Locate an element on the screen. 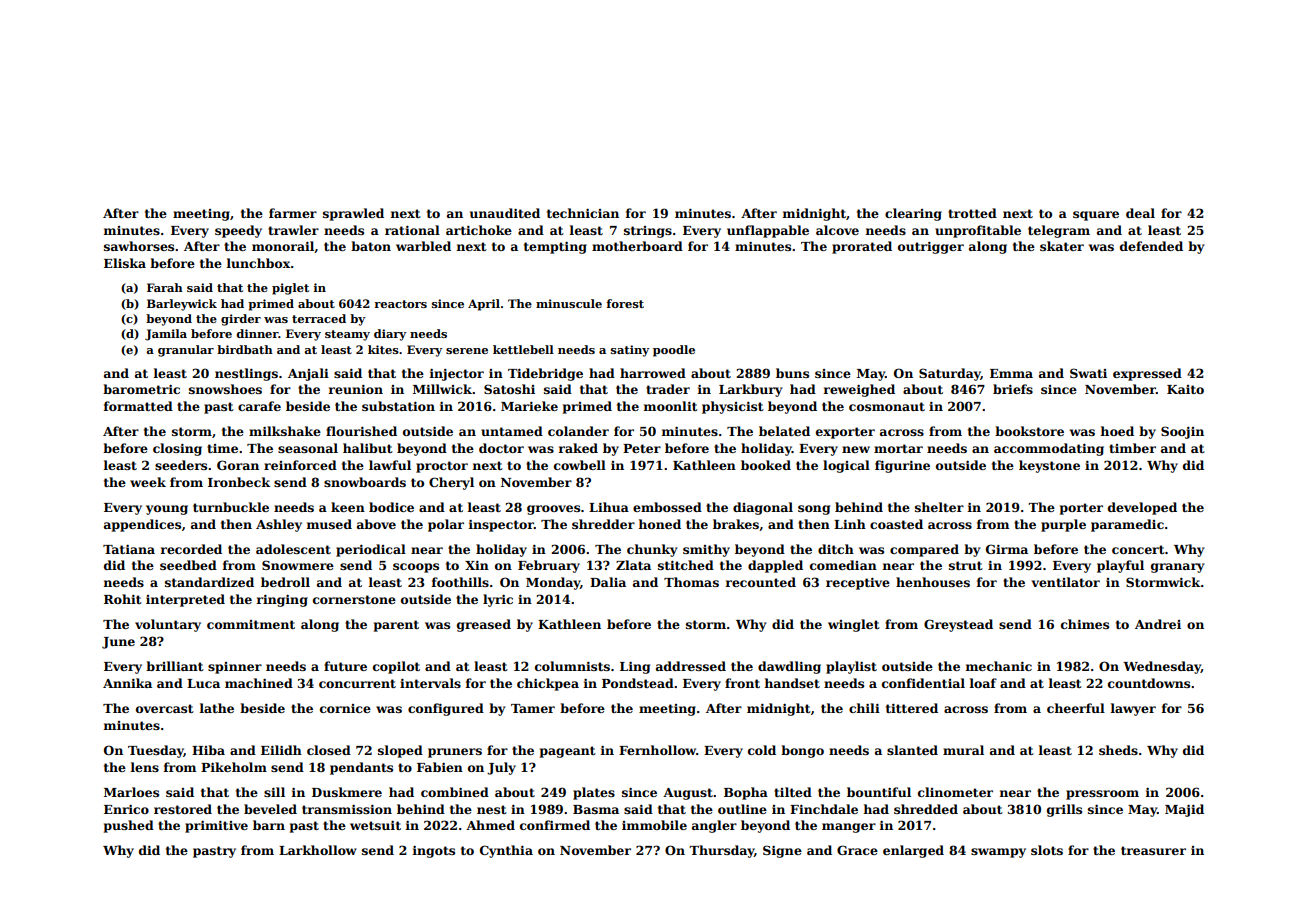  week is located at coordinates (148, 482).
